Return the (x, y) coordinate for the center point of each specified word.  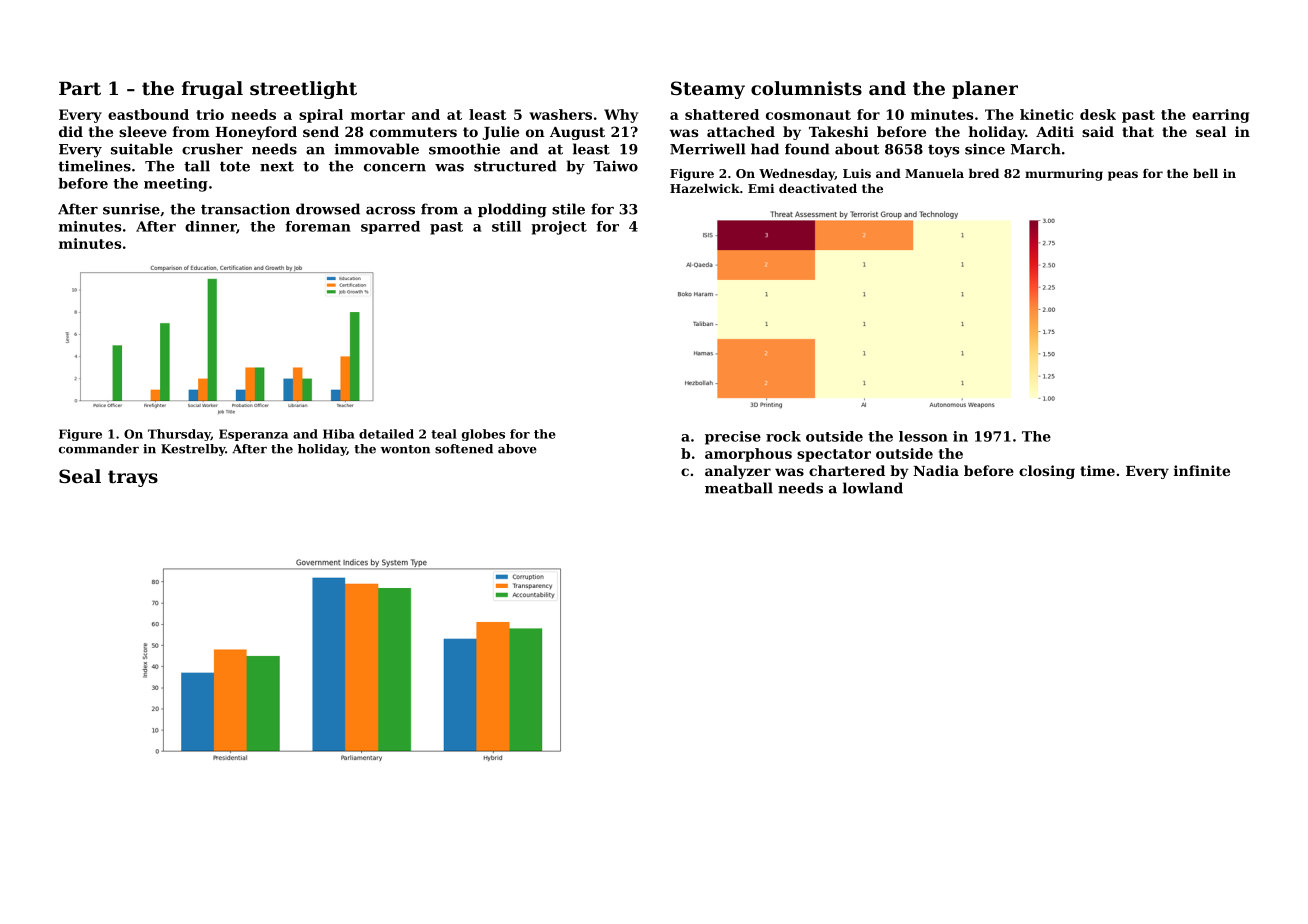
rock (783, 436)
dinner (210, 226)
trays (133, 478)
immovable (377, 149)
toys (943, 151)
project (559, 228)
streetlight (303, 90)
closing (1047, 472)
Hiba (339, 434)
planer (985, 90)
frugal (212, 90)
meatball (739, 488)
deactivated (818, 188)
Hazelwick (705, 188)
